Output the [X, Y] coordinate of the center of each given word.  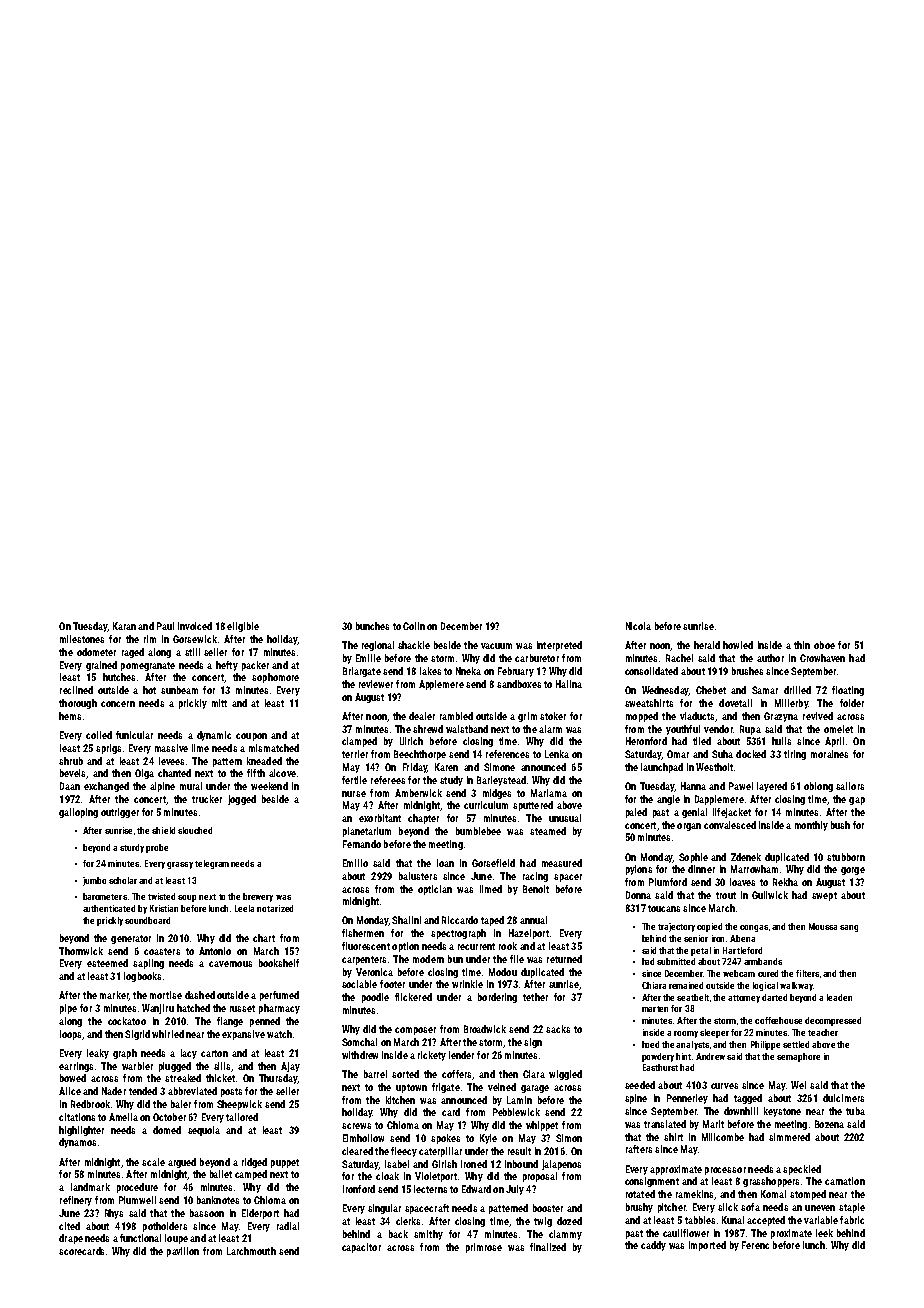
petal [701, 951]
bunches [372, 626]
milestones [82, 639]
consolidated [651, 671]
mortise [166, 995]
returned [564, 959]
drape [71, 1239]
